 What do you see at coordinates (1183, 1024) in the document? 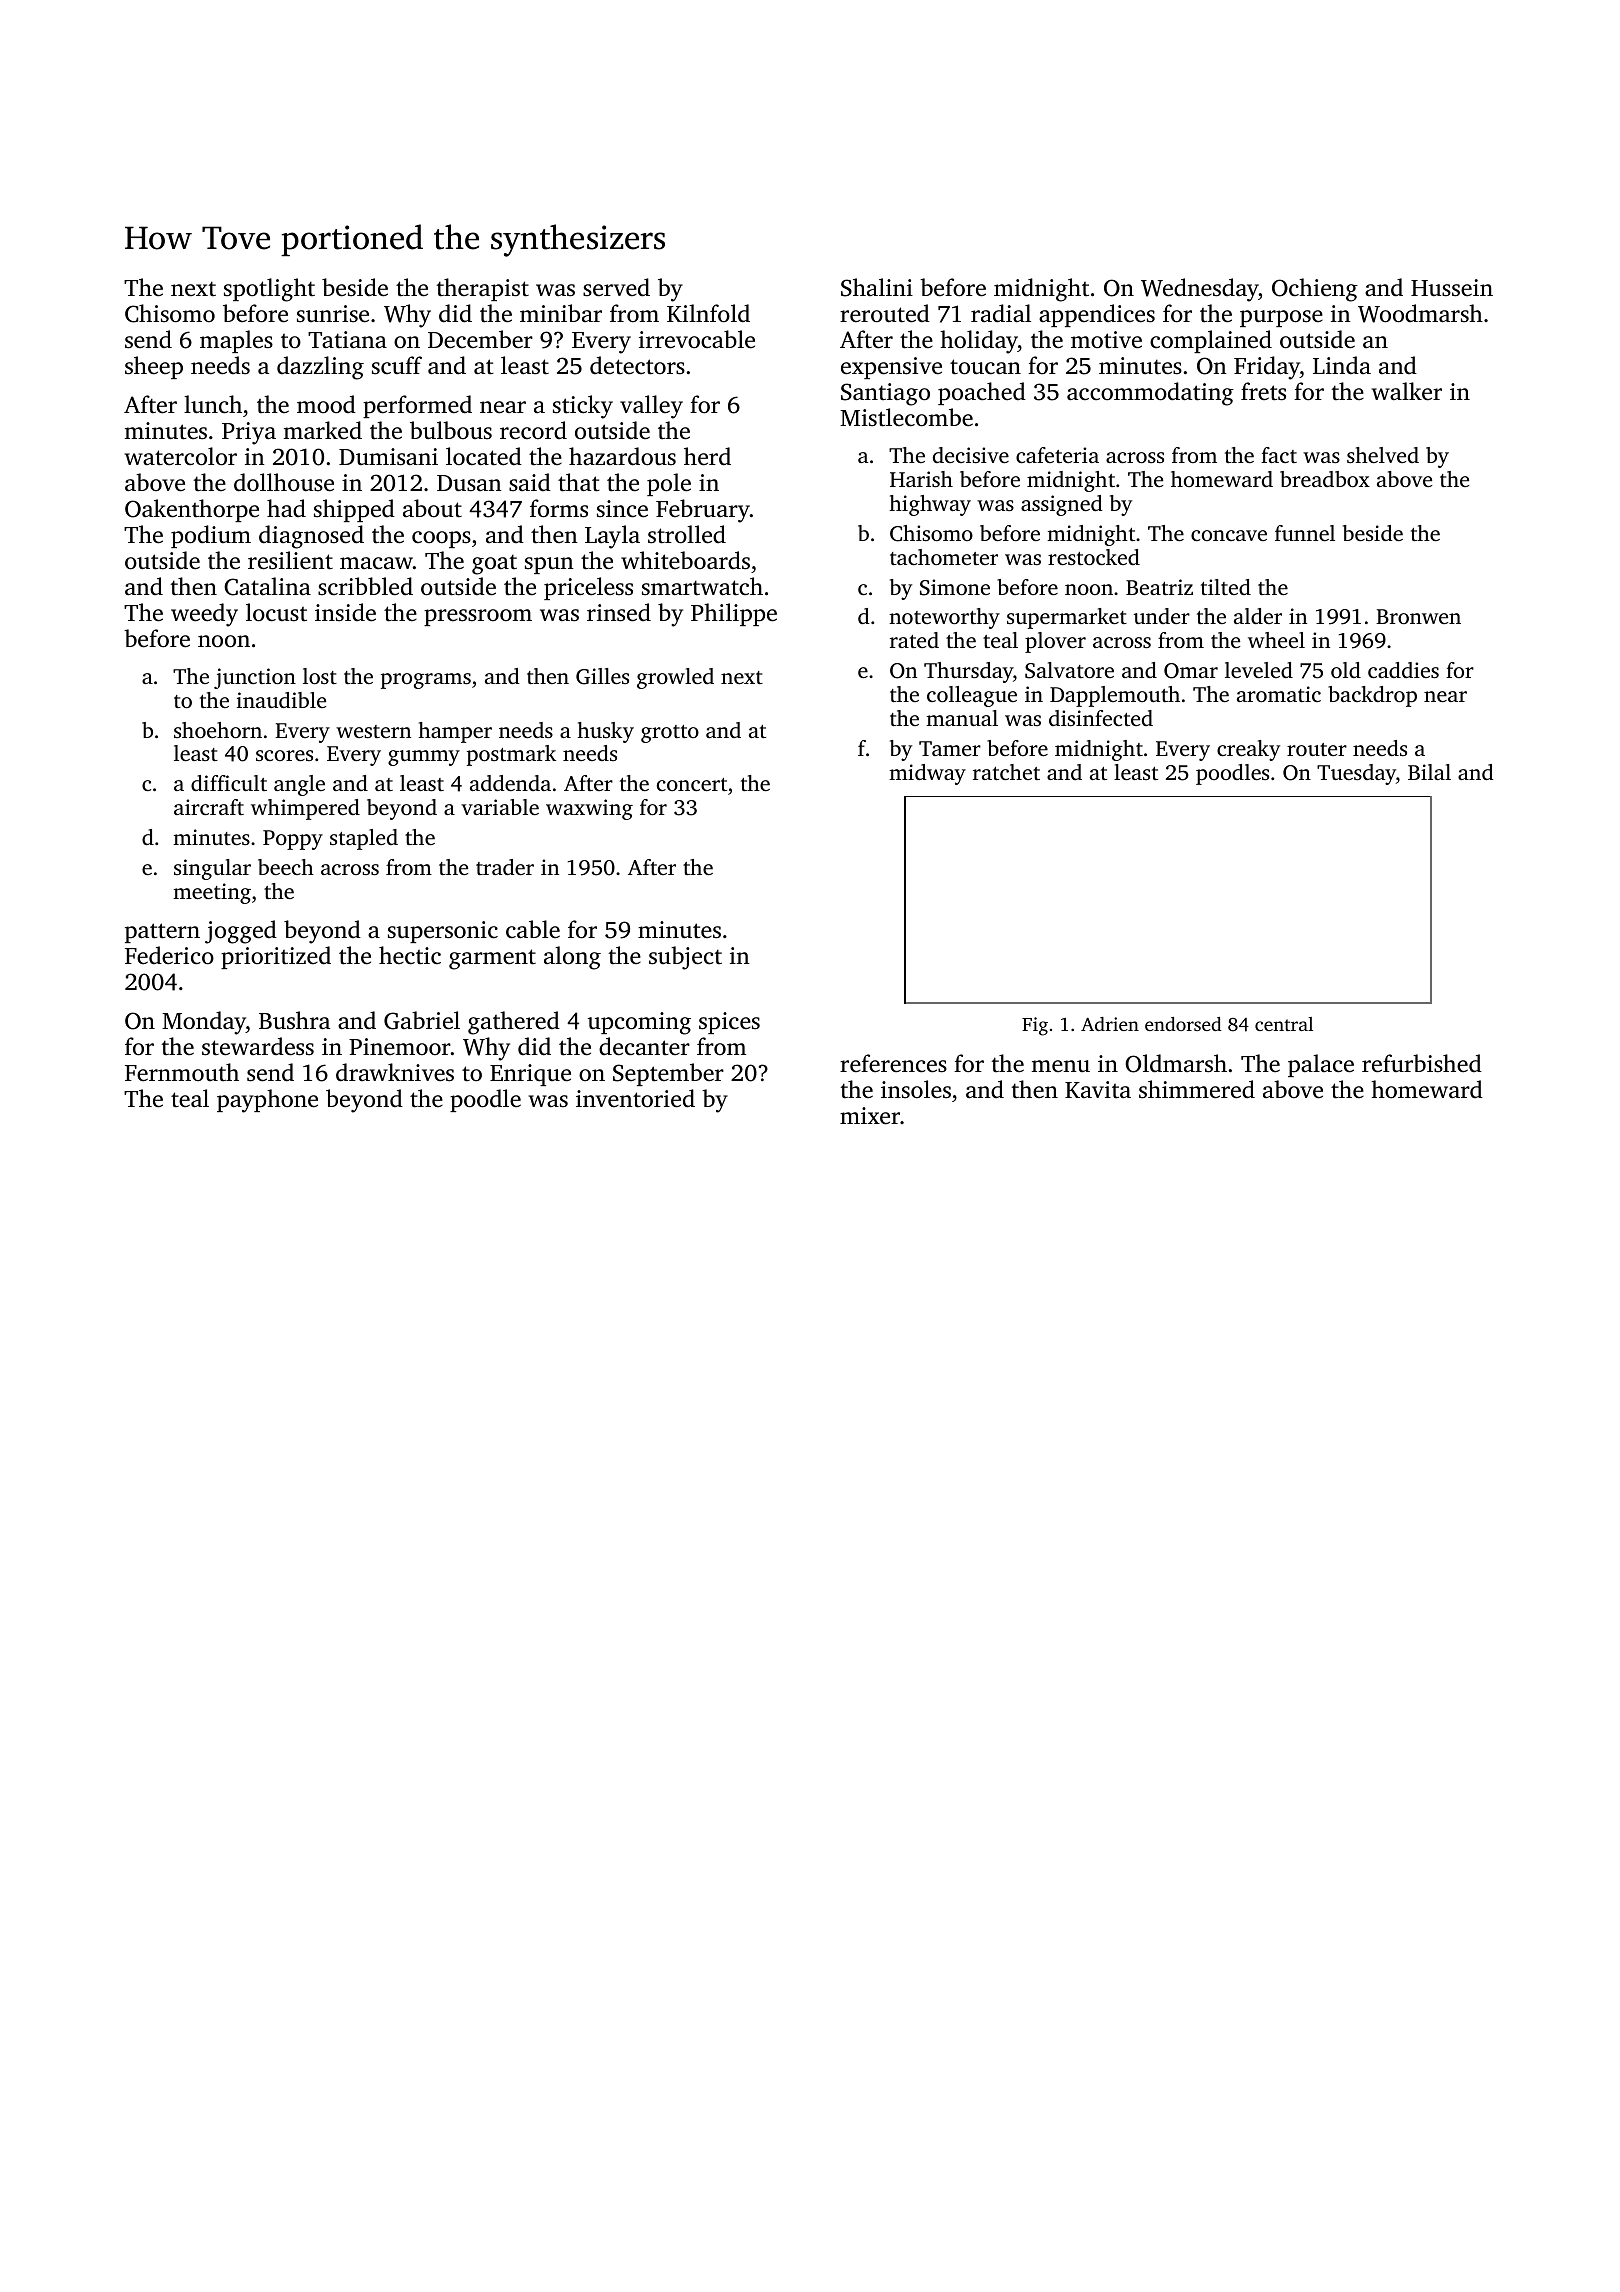
I see `endorsed` at bounding box center [1183, 1024].
